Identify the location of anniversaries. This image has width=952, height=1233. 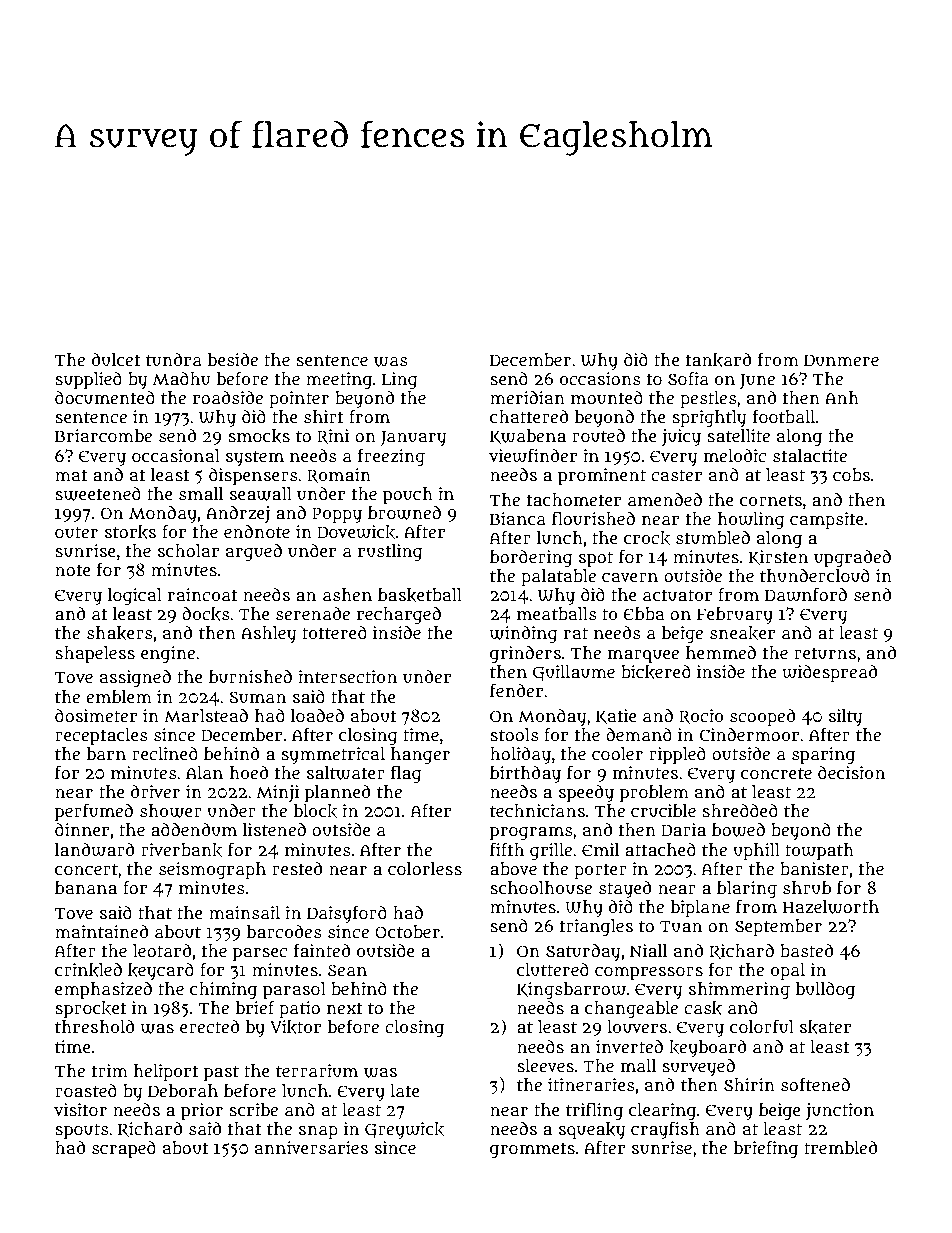
(311, 1148).
